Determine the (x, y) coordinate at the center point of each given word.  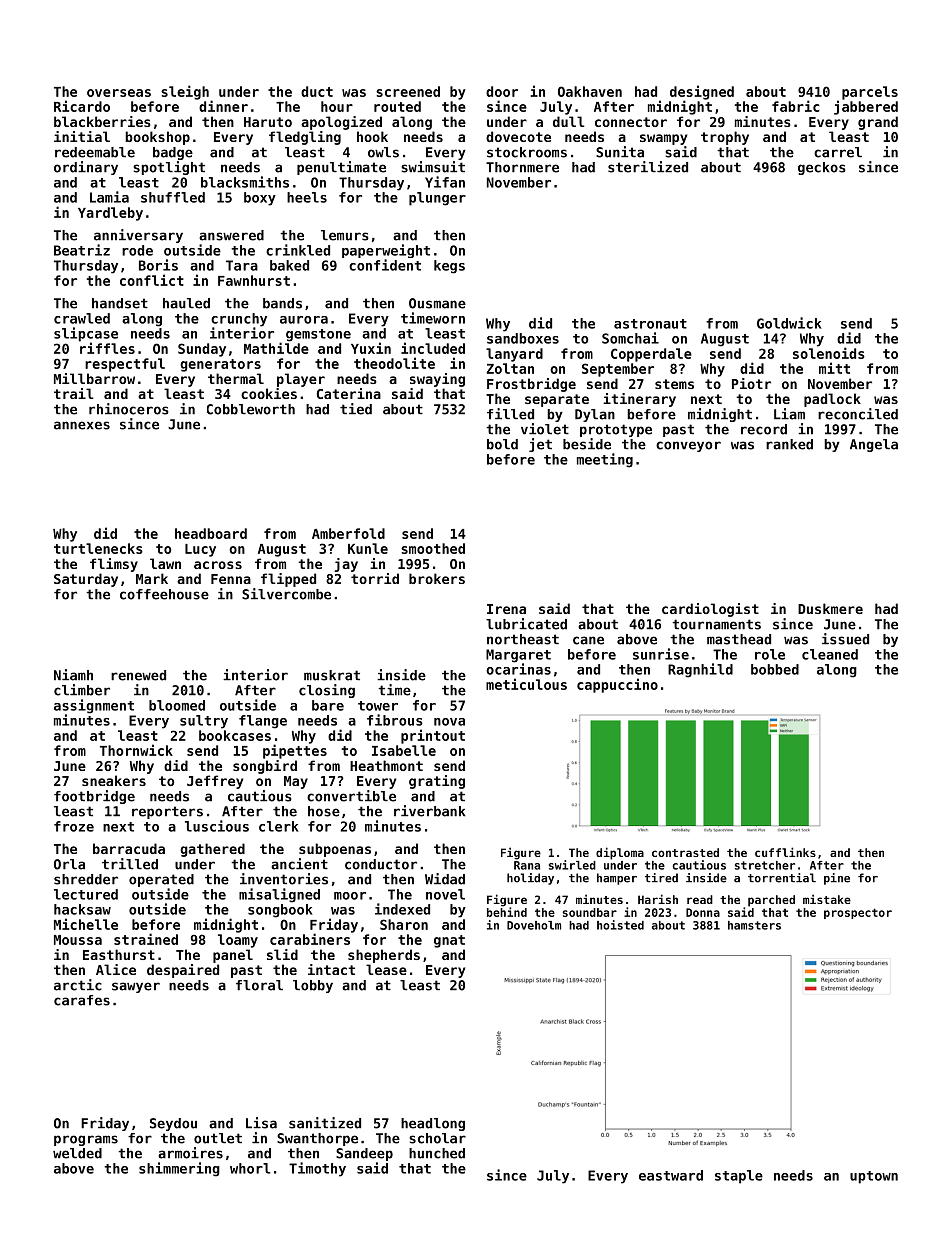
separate (557, 400)
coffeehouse (164, 594)
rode (137, 250)
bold (502, 444)
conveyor (688, 446)
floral (259, 985)
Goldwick (789, 323)
